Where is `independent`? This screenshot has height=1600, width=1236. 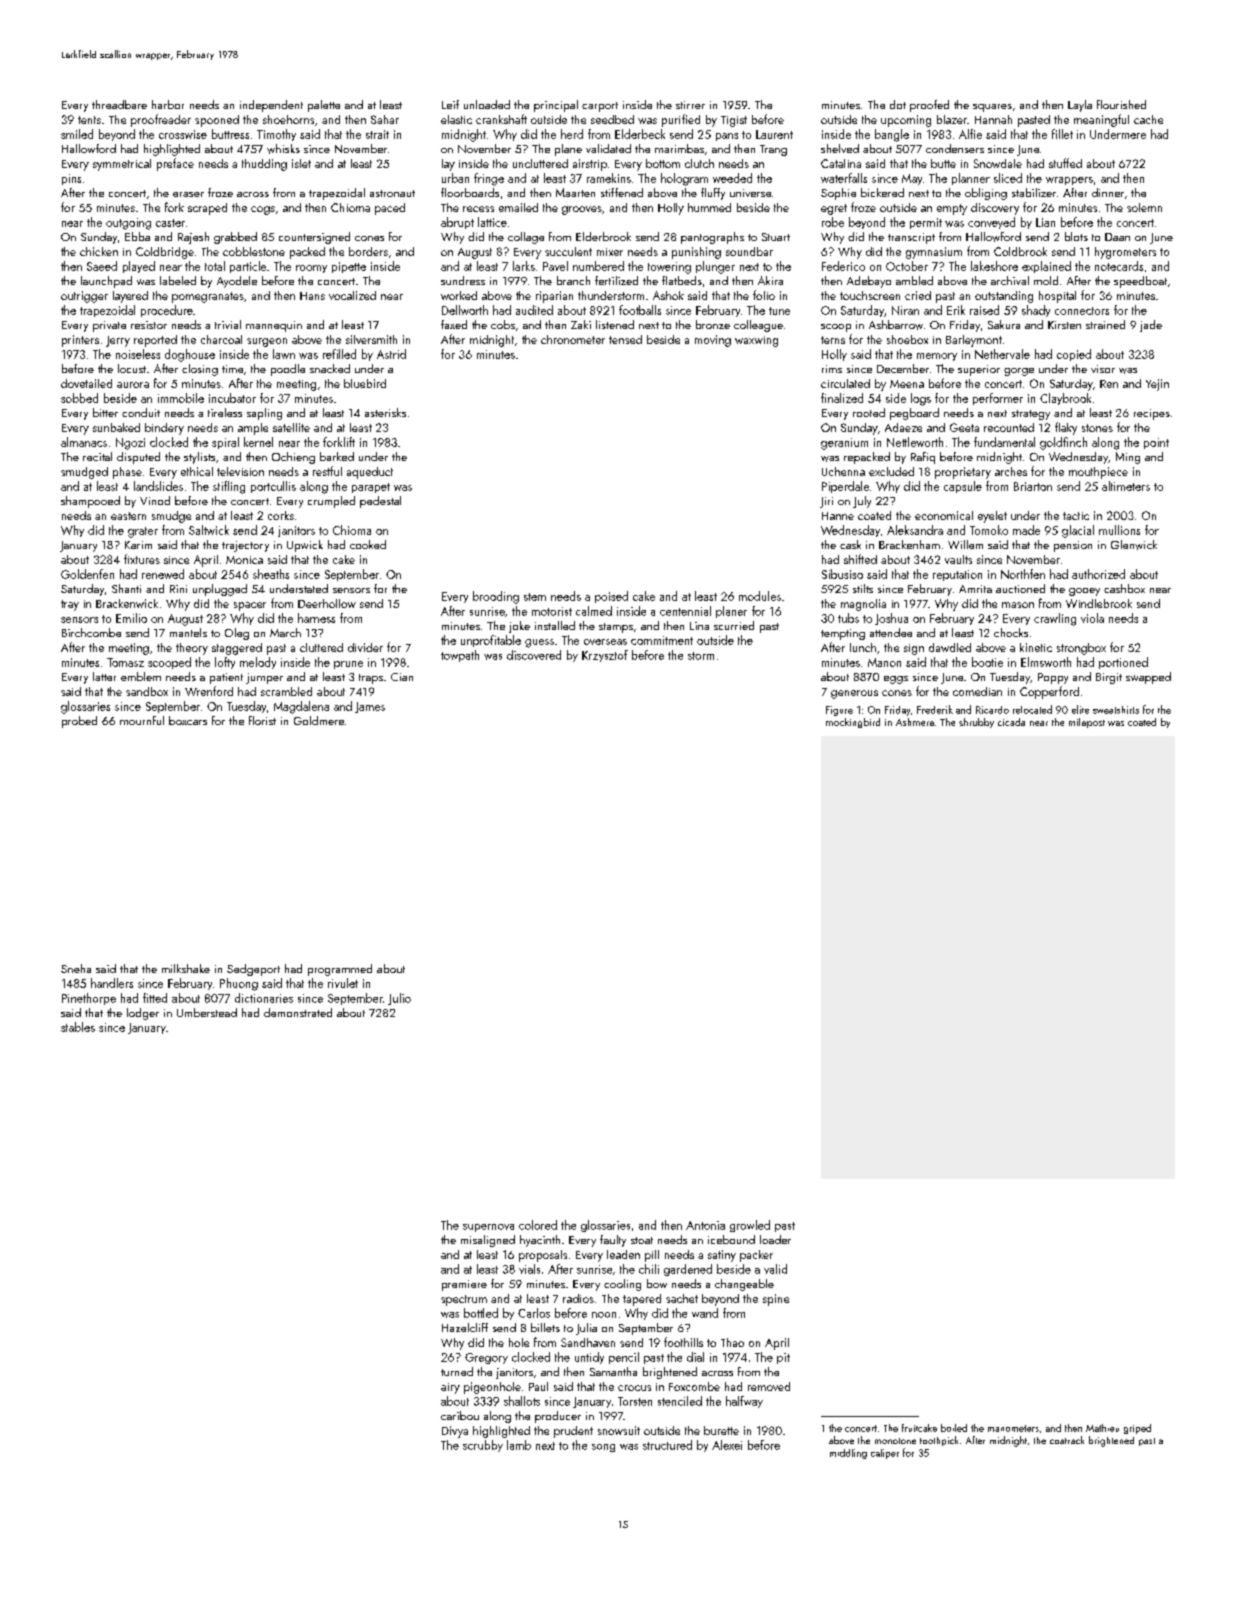
independent is located at coordinates (271, 106).
